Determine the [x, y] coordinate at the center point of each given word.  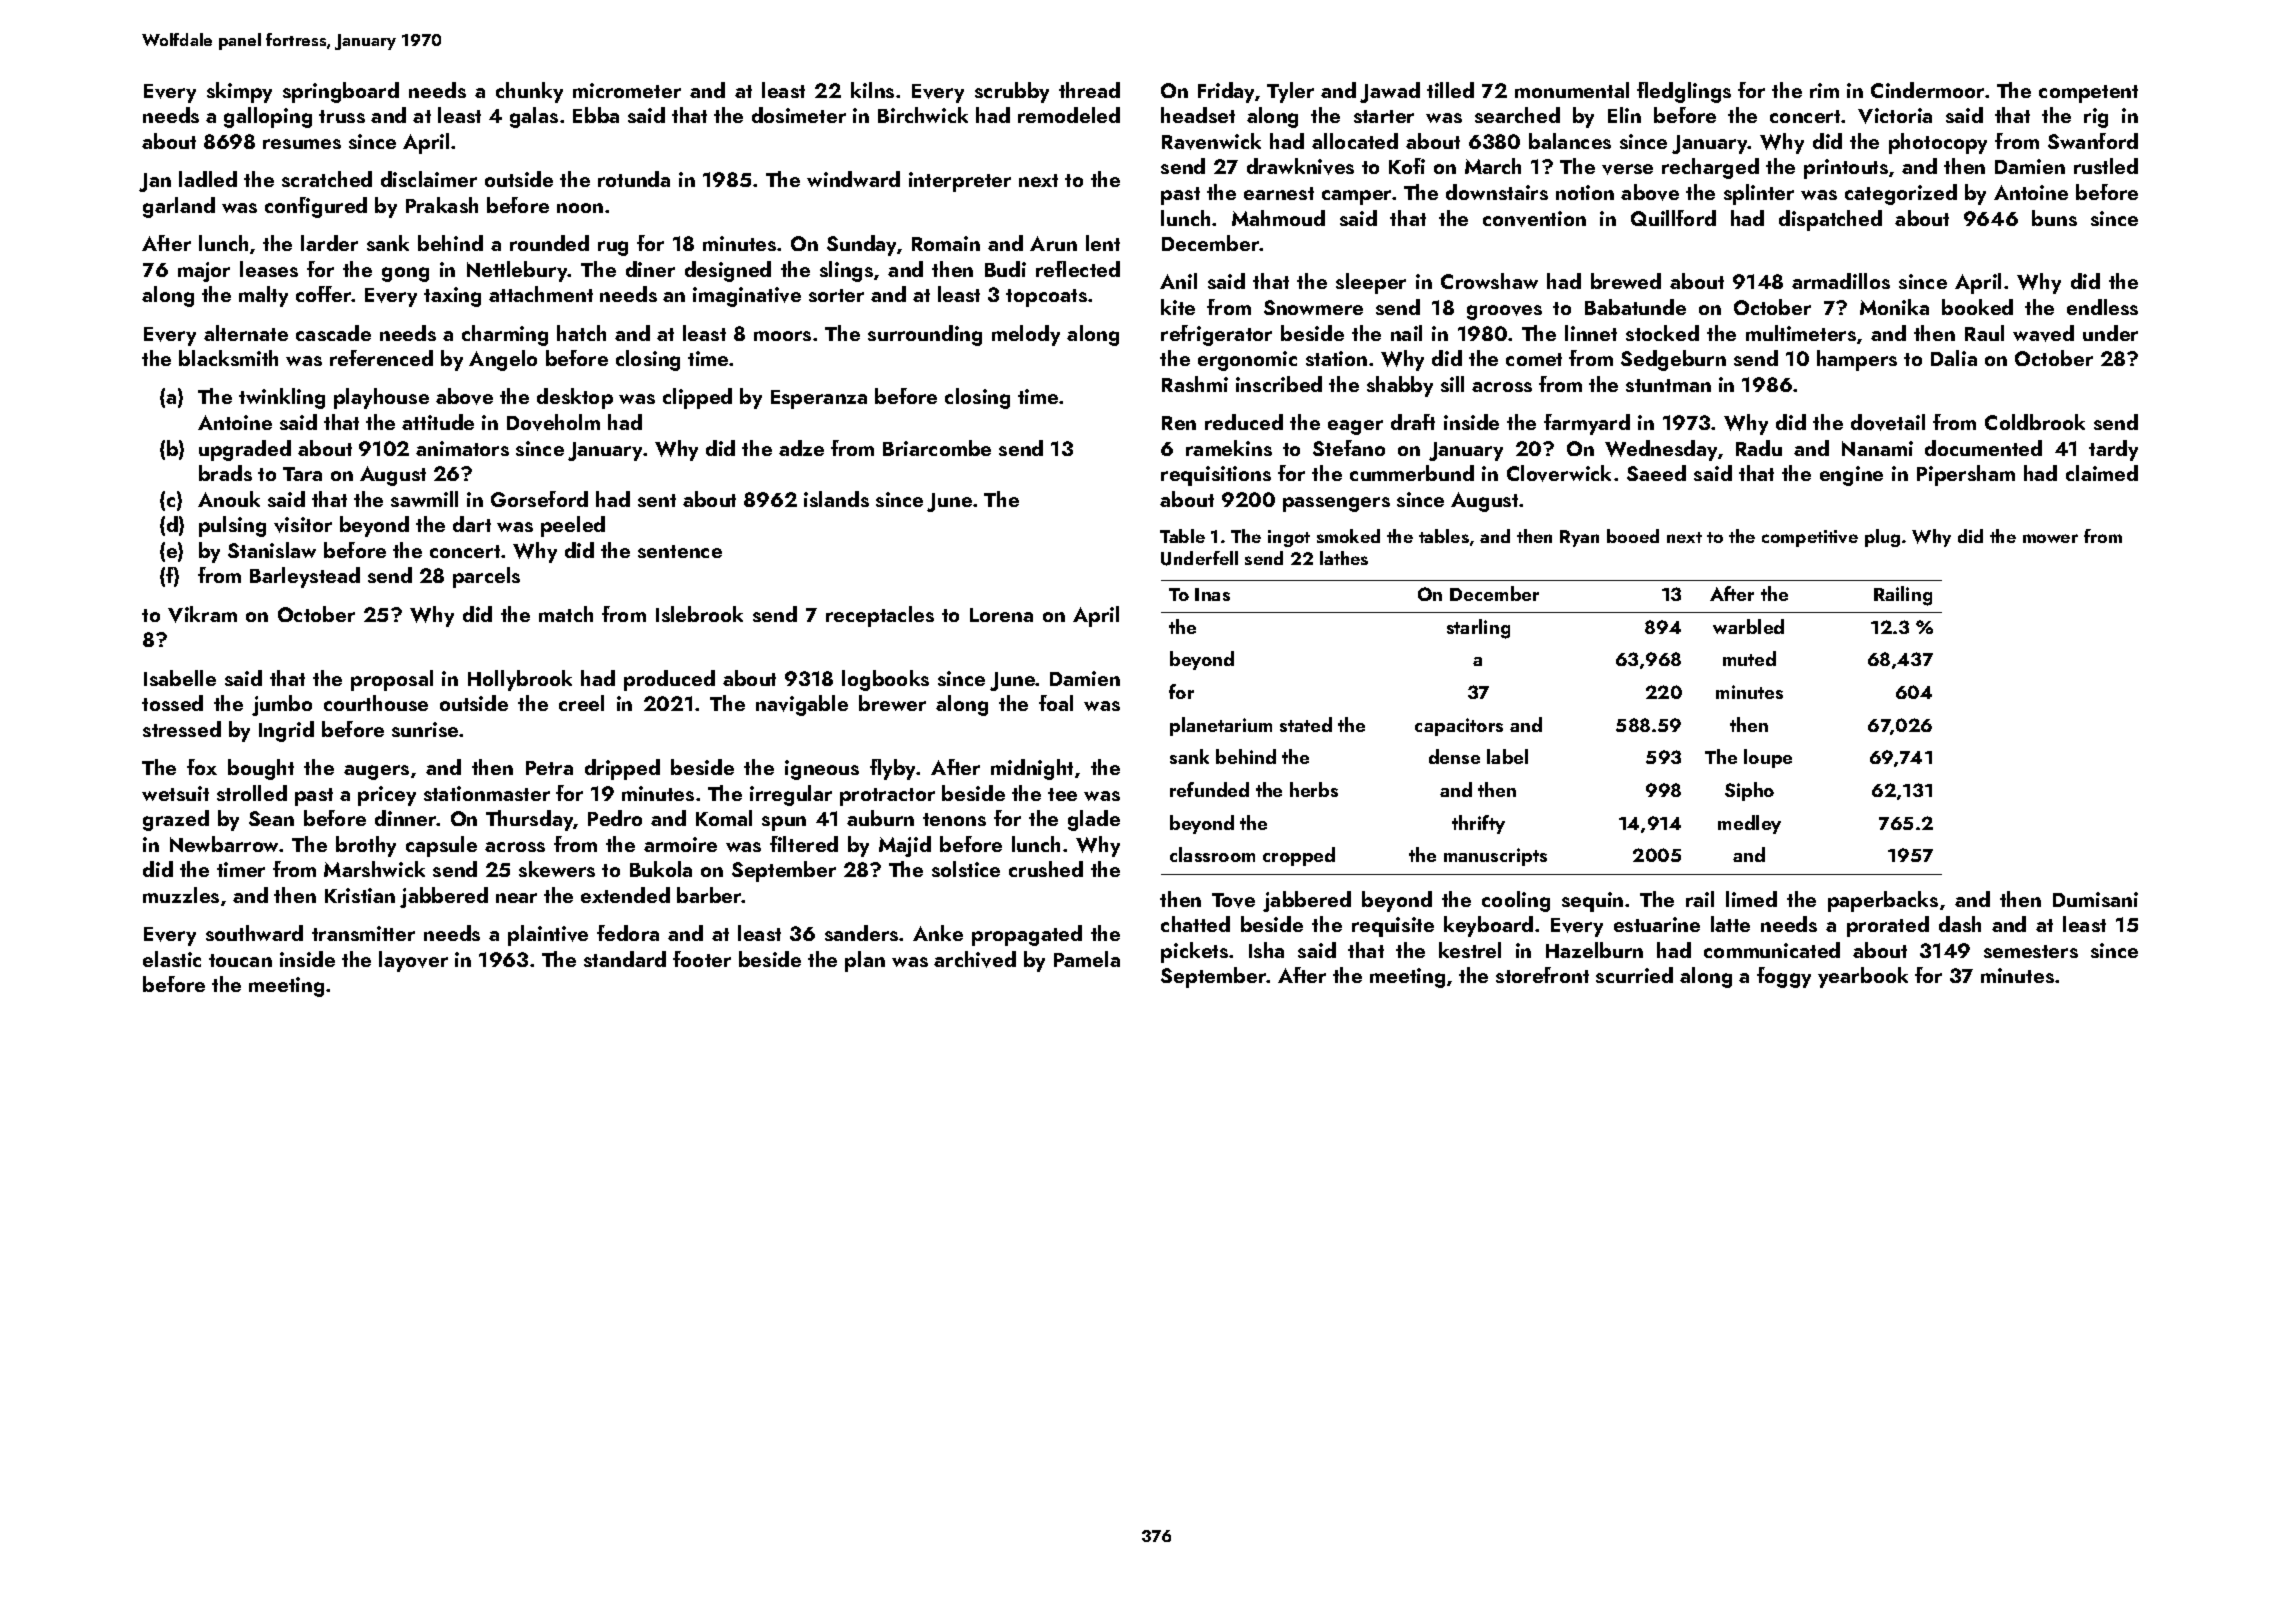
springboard [341, 92]
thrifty [1478, 824]
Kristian [360, 895]
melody [1026, 335]
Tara [302, 474]
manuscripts [1495, 857]
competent [2088, 94]
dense [1454, 756]
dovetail [1888, 422]
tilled [1450, 90]
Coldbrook [2035, 422]
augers [376, 772]
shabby [1400, 386]
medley [1749, 824]
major [204, 272]
